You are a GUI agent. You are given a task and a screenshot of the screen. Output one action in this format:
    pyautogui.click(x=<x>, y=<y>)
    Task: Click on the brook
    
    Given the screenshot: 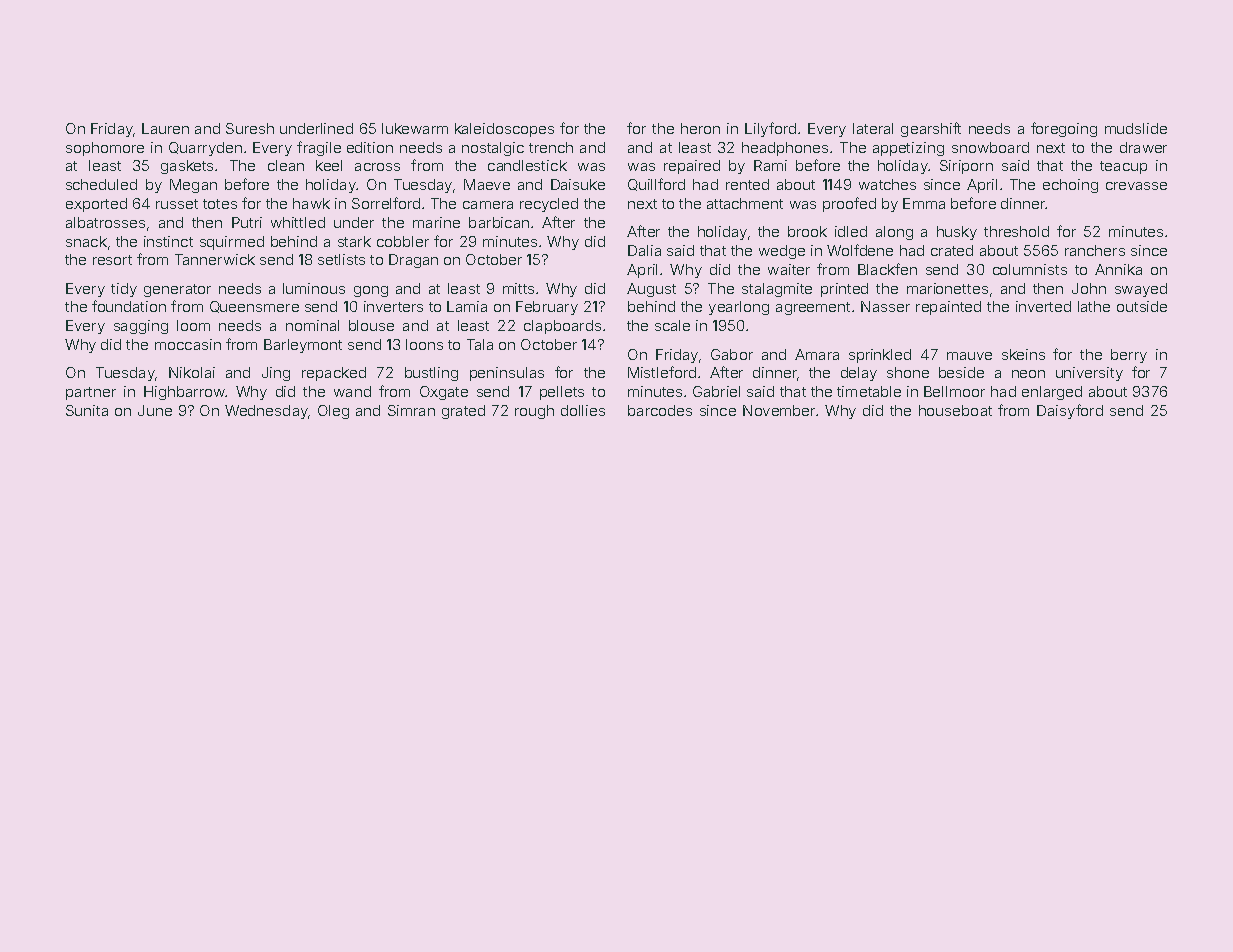 What is the action you would take?
    pyautogui.click(x=807, y=231)
